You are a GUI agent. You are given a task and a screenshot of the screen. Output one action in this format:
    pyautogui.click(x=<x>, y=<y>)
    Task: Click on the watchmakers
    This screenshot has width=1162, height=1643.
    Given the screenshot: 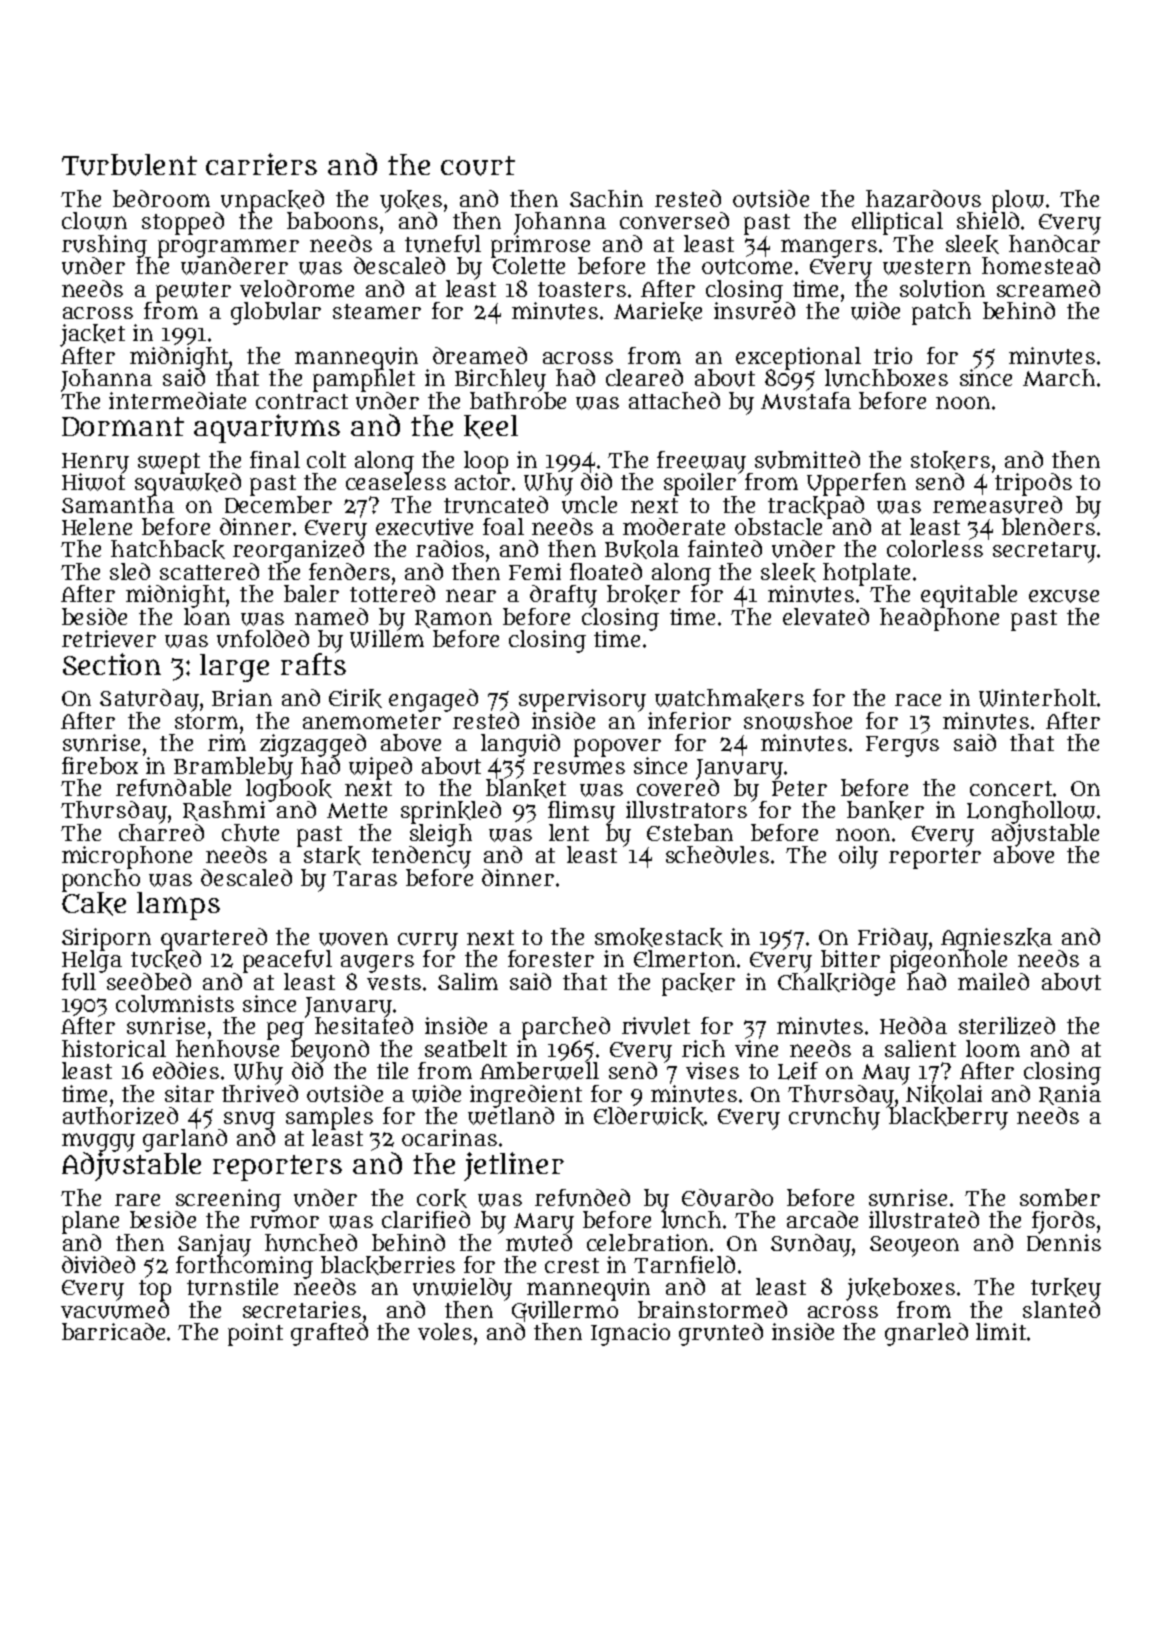 What is the action you would take?
    pyautogui.click(x=729, y=698)
